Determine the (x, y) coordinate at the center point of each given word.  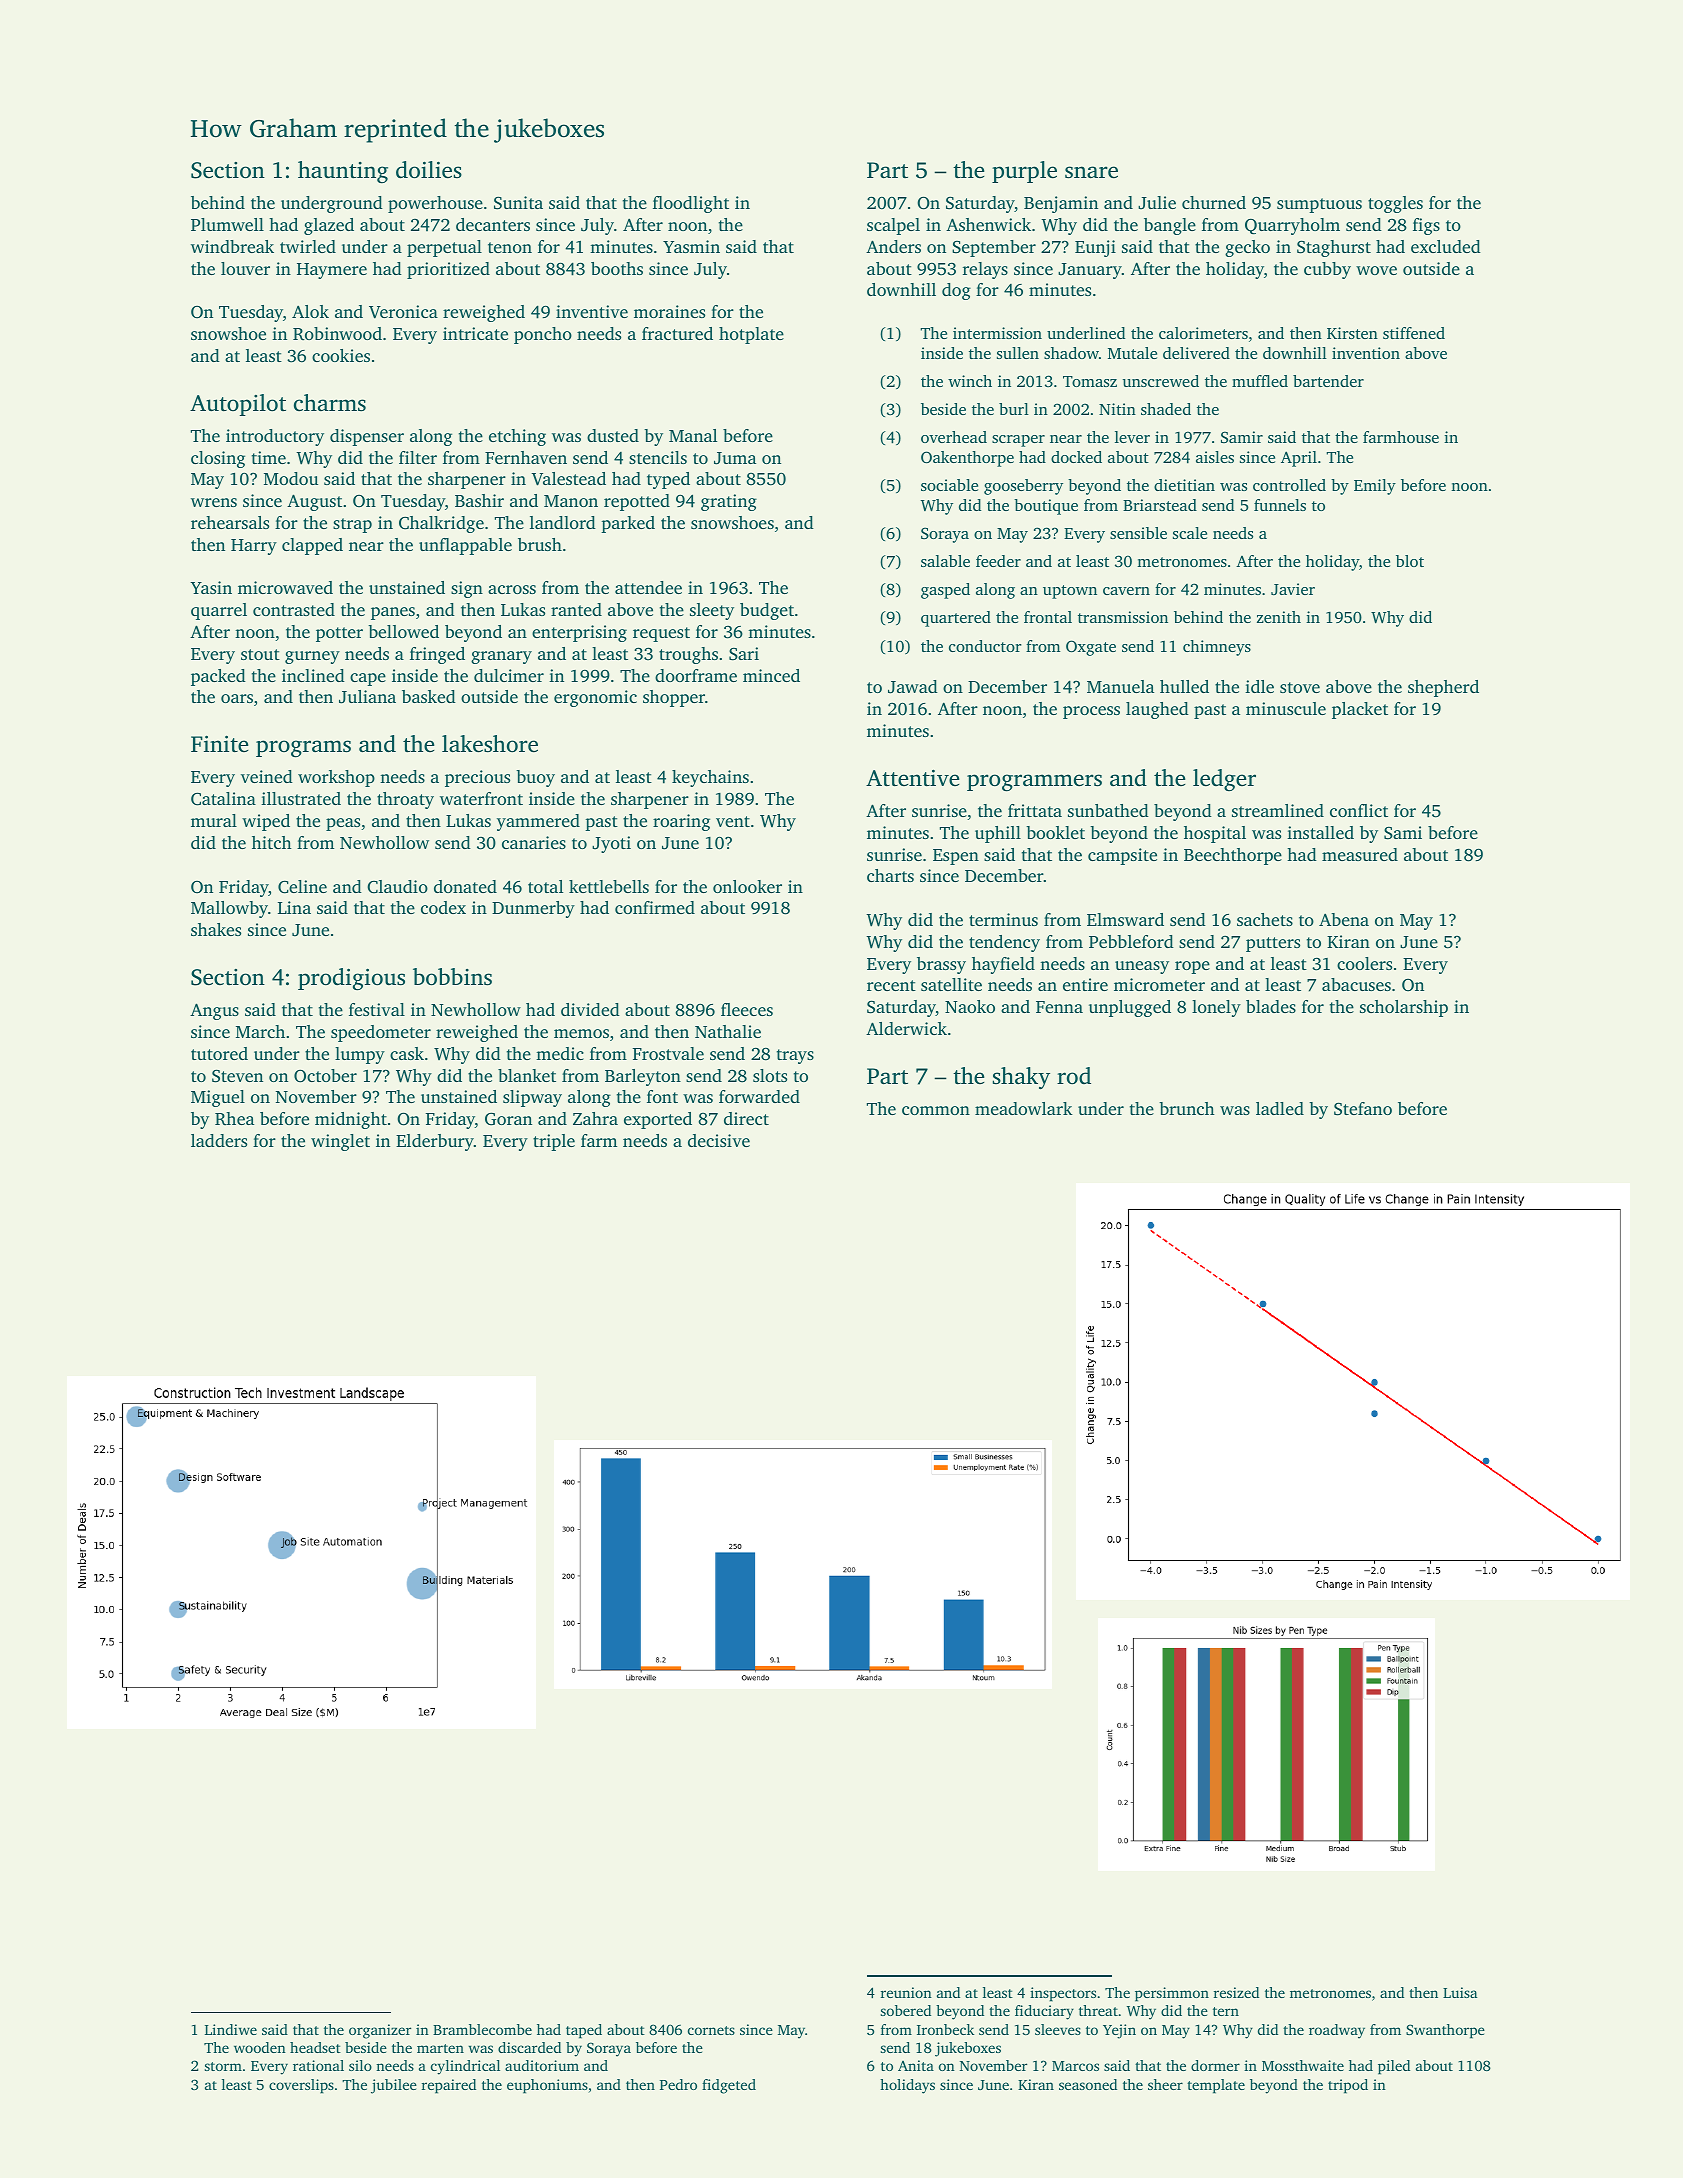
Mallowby (229, 909)
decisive (719, 1140)
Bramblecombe (482, 2029)
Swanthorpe (1445, 2031)
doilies (429, 170)
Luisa (1460, 1992)
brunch (1187, 1108)
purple (1024, 172)
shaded (1166, 409)
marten (440, 2048)
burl (1014, 409)
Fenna (1059, 1007)
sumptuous (1319, 205)
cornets (711, 2030)
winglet (340, 1142)
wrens (214, 502)
